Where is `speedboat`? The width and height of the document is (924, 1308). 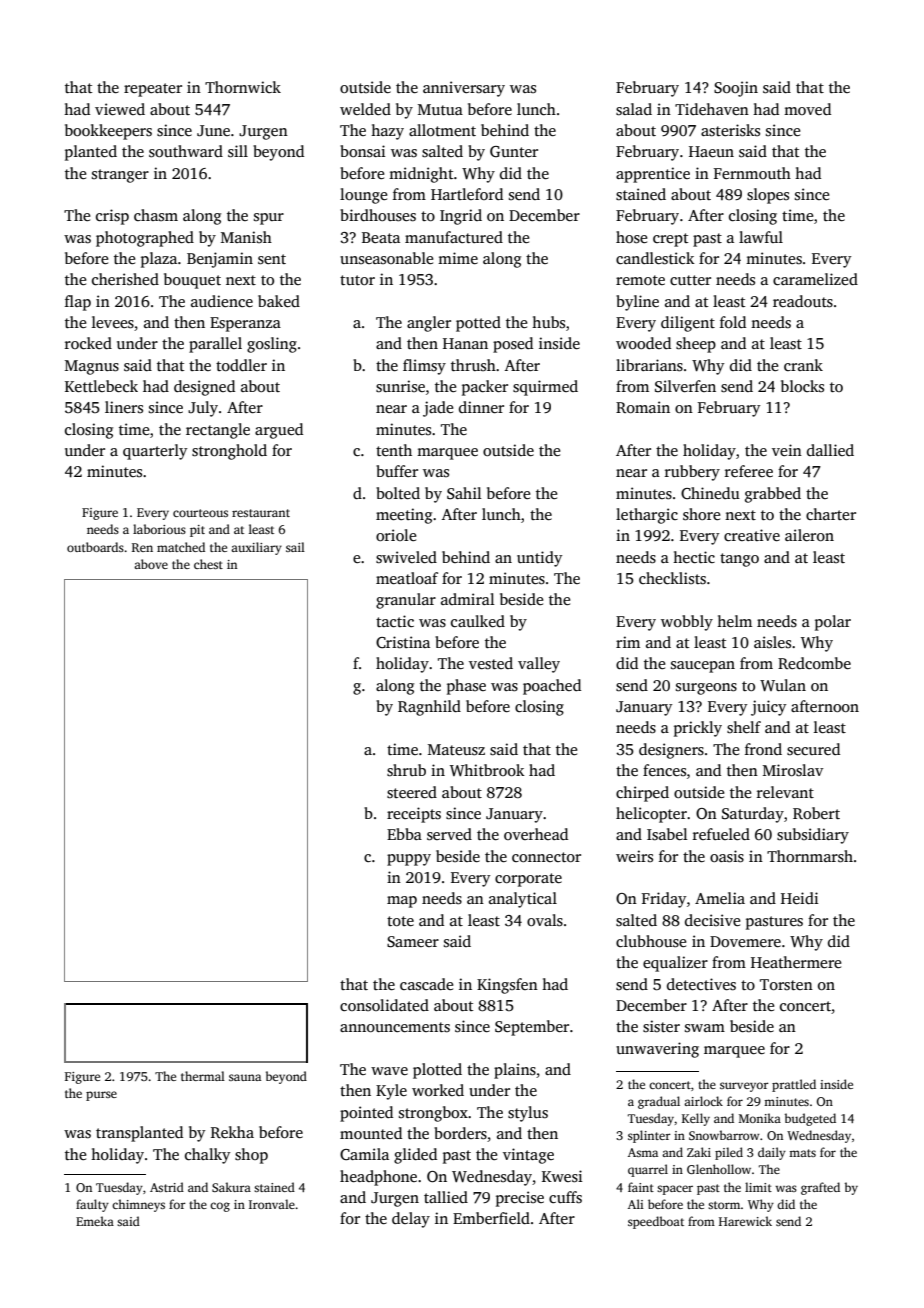 speedboat is located at coordinates (656, 1222).
